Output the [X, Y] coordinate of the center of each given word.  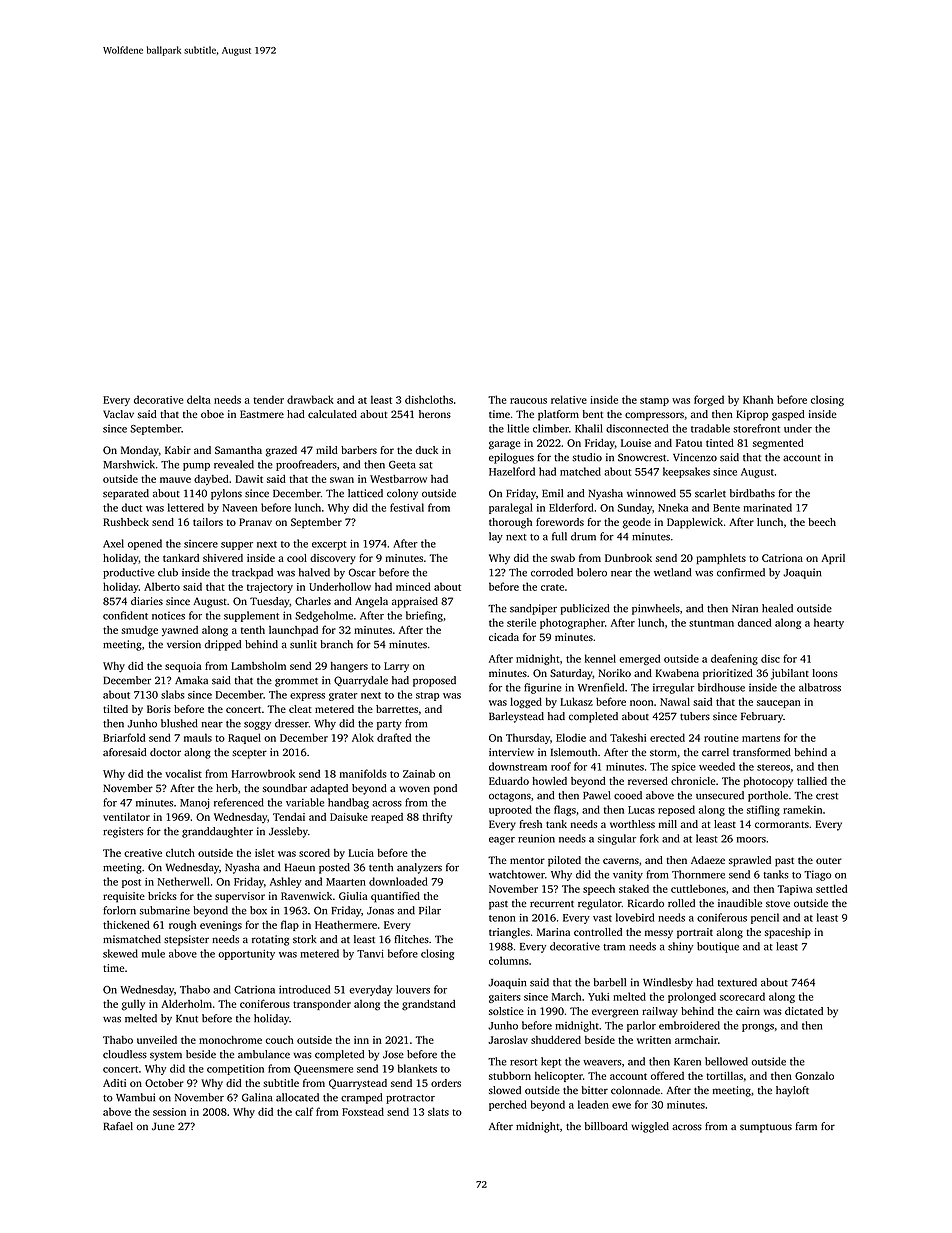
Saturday [571, 674]
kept [551, 1062]
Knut [187, 1019]
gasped [788, 415]
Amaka [191, 680]
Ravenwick [306, 896]
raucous [528, 401]
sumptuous [766, 1128]
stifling [763, 810]
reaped [387, 818]
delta [199, 399]
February [762, 717]
